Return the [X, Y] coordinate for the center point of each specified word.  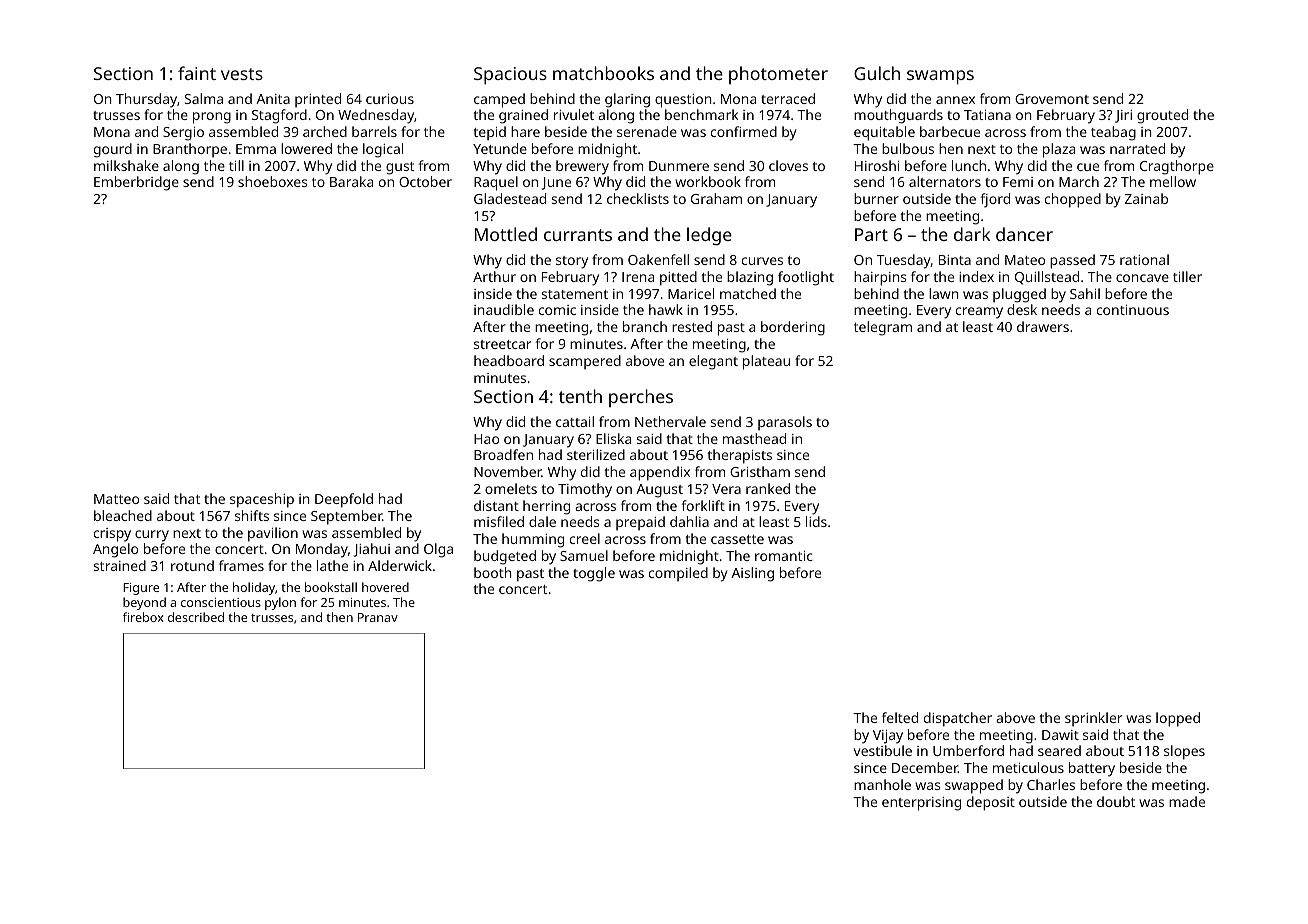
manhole [882, 784]
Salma [204, 98]
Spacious [510, 76]
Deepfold [344, 500]
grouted [1162, 116]
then [339, 617]
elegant [713, 362]
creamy [979, 313]
